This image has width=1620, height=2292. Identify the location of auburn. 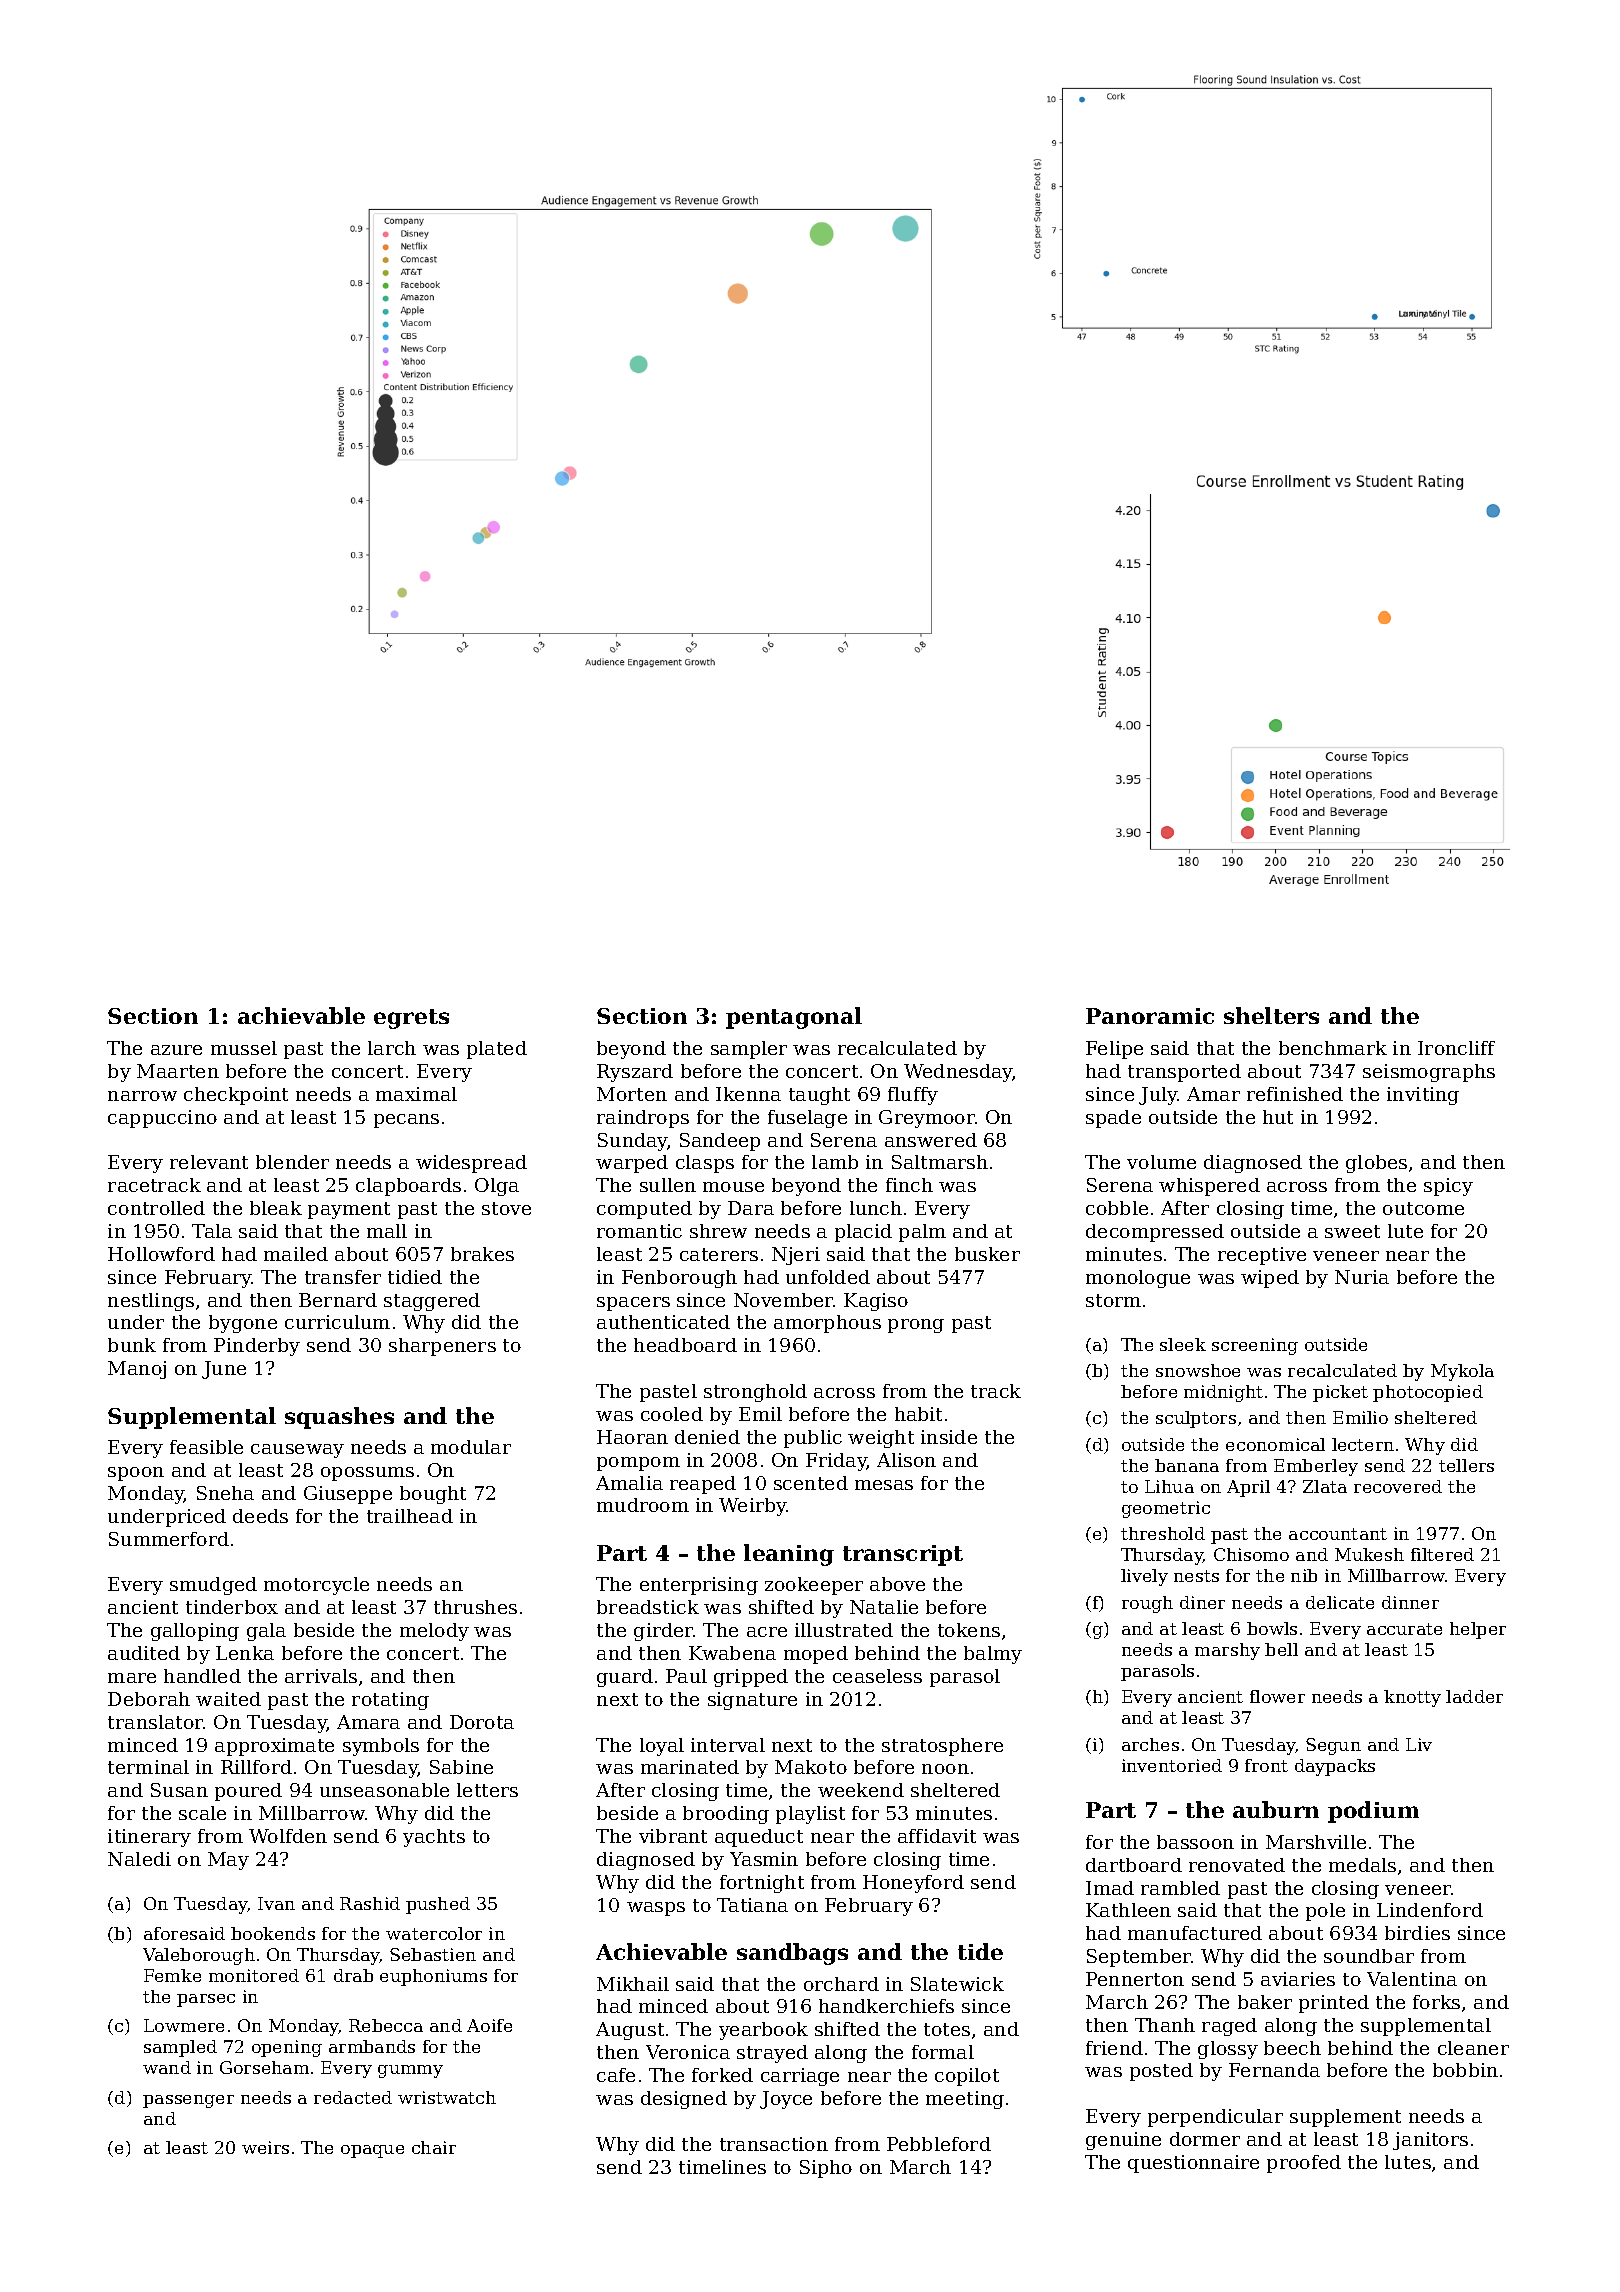
(1276, 1809).
